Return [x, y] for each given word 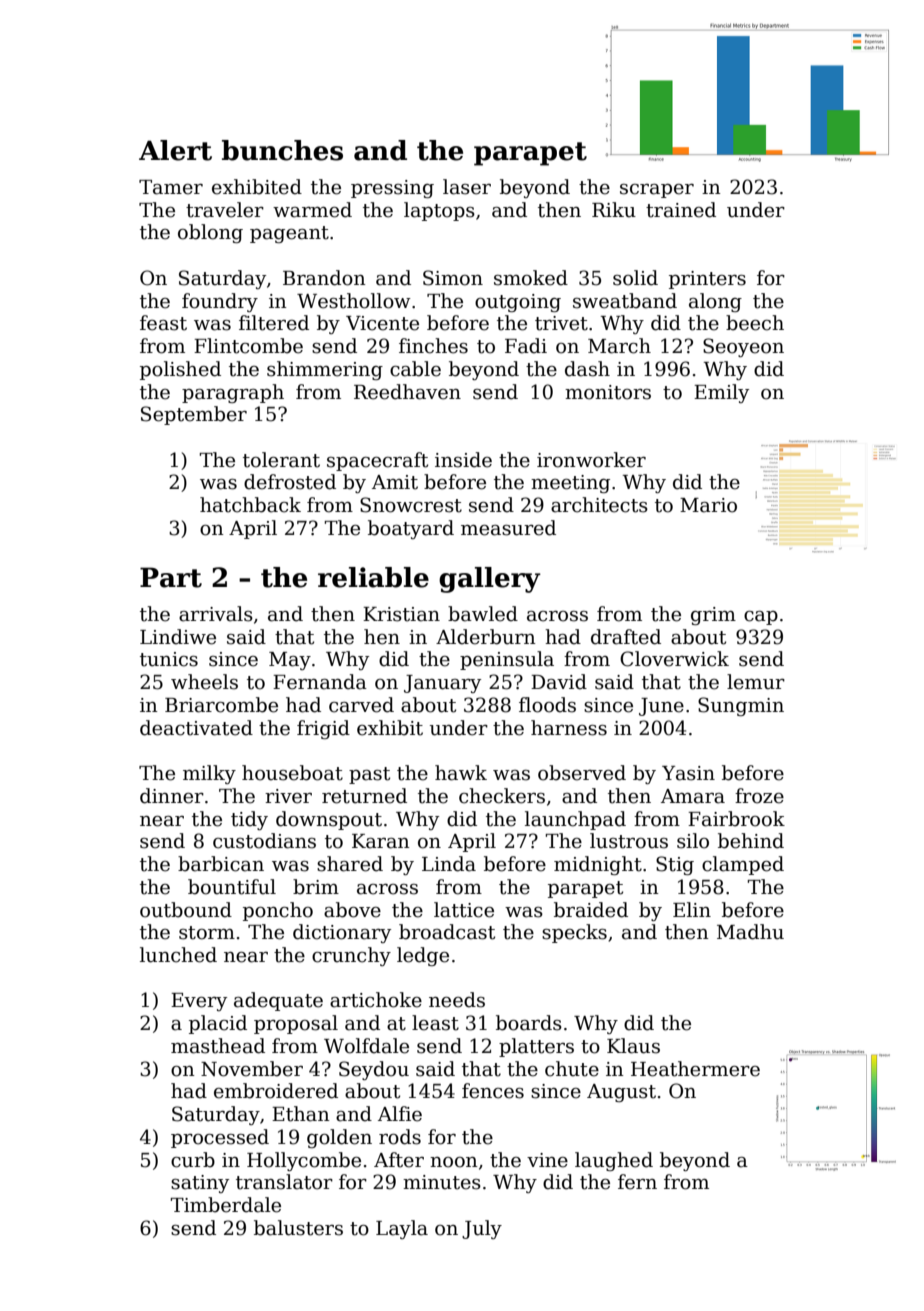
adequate [278, 1001]
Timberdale [226, 1205]
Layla [402, 1229]
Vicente [382, 323]
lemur [756, 682]
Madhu [750, 932]
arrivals [216, 614]
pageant [289, 234]
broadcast [447, 932]
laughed [614, 1161]
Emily [721, 393]
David [559, 682]
